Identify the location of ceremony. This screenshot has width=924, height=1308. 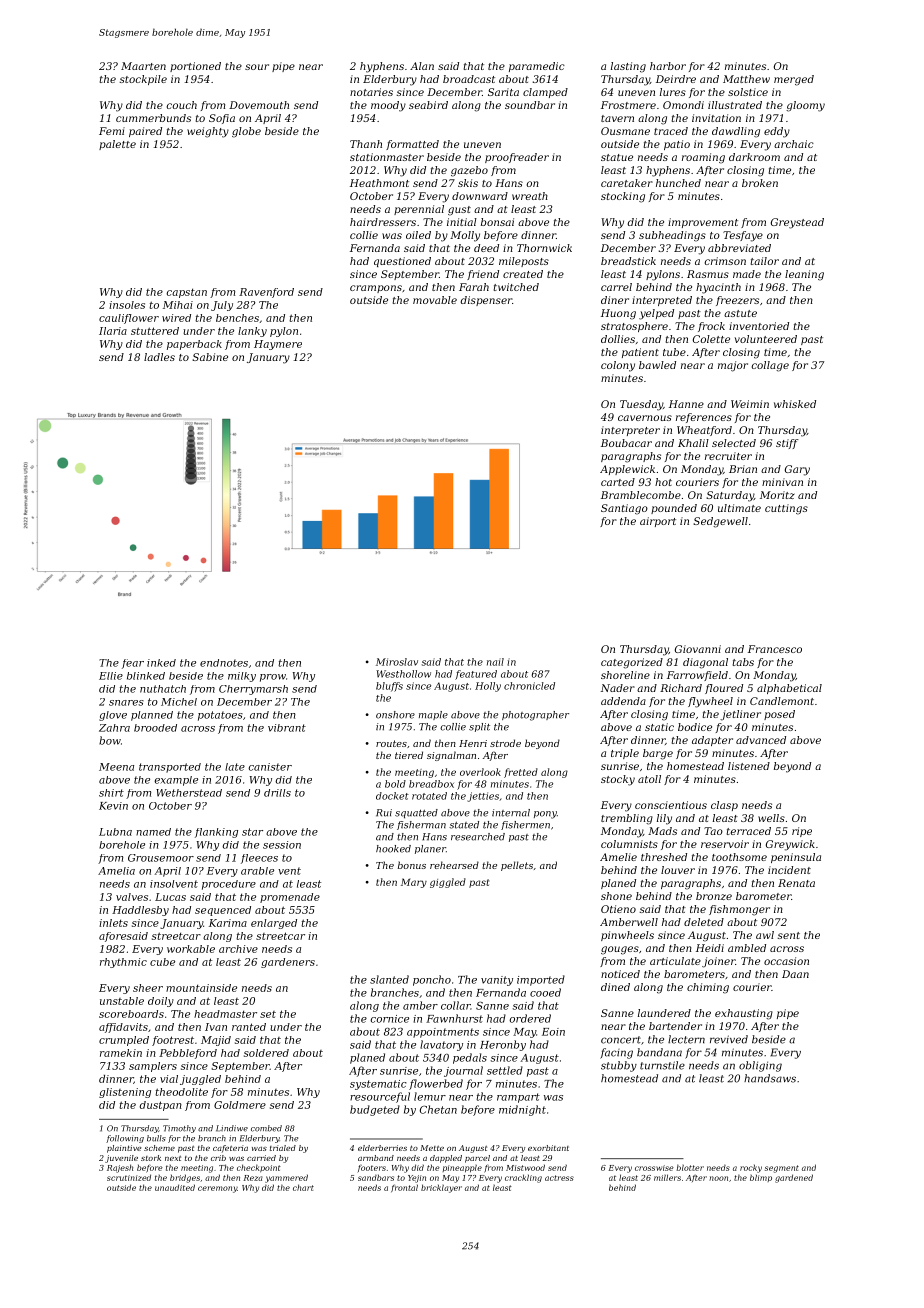
(217, 1189).
